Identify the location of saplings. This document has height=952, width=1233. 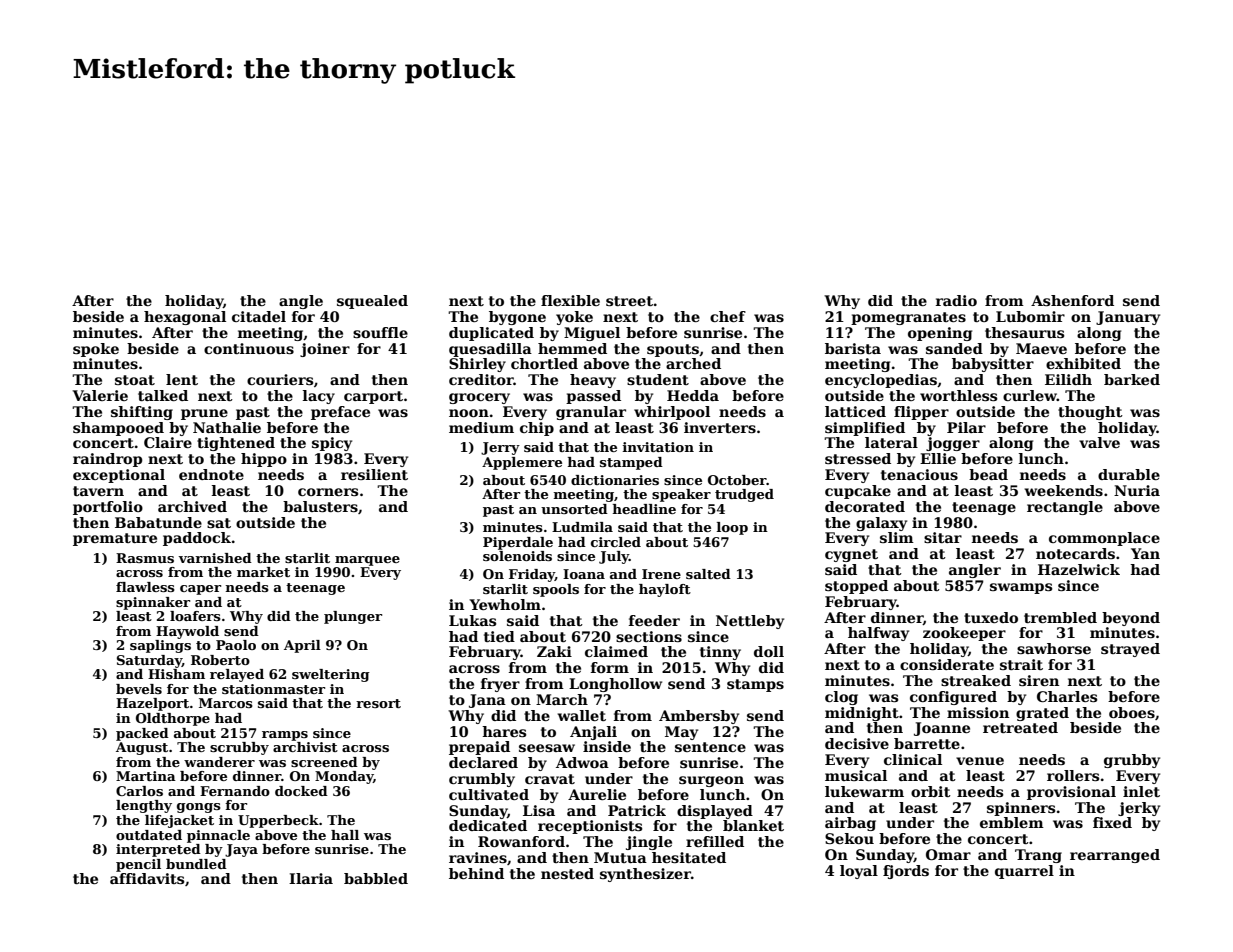
(160, 646).
